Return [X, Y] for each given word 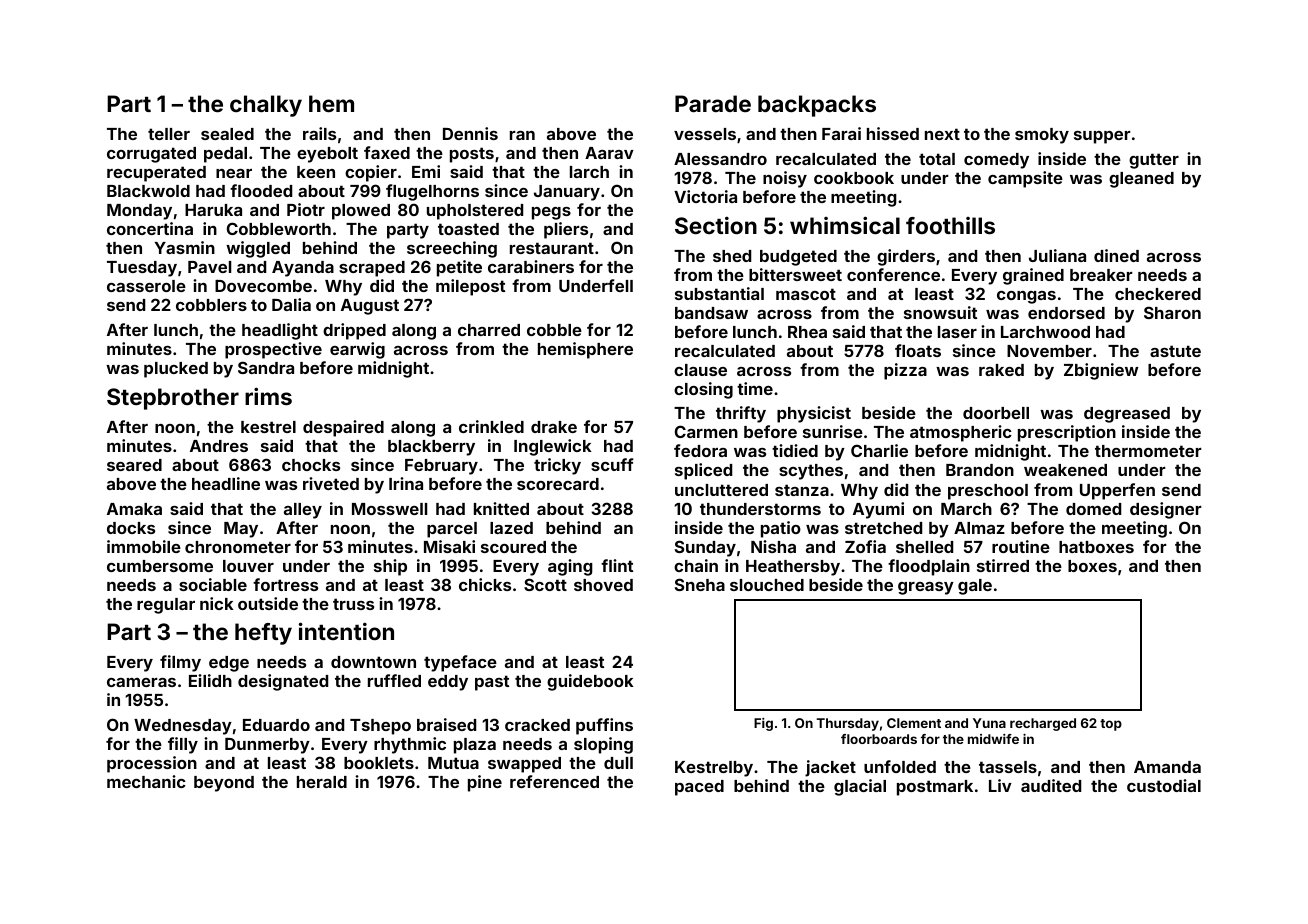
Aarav [609, 153]
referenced [554, 781]
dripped [354, 331]
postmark [935, 788]
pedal [225, 155]
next [942, 134]
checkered [1158, 294]
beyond [224, 784]
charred [489, 330]
